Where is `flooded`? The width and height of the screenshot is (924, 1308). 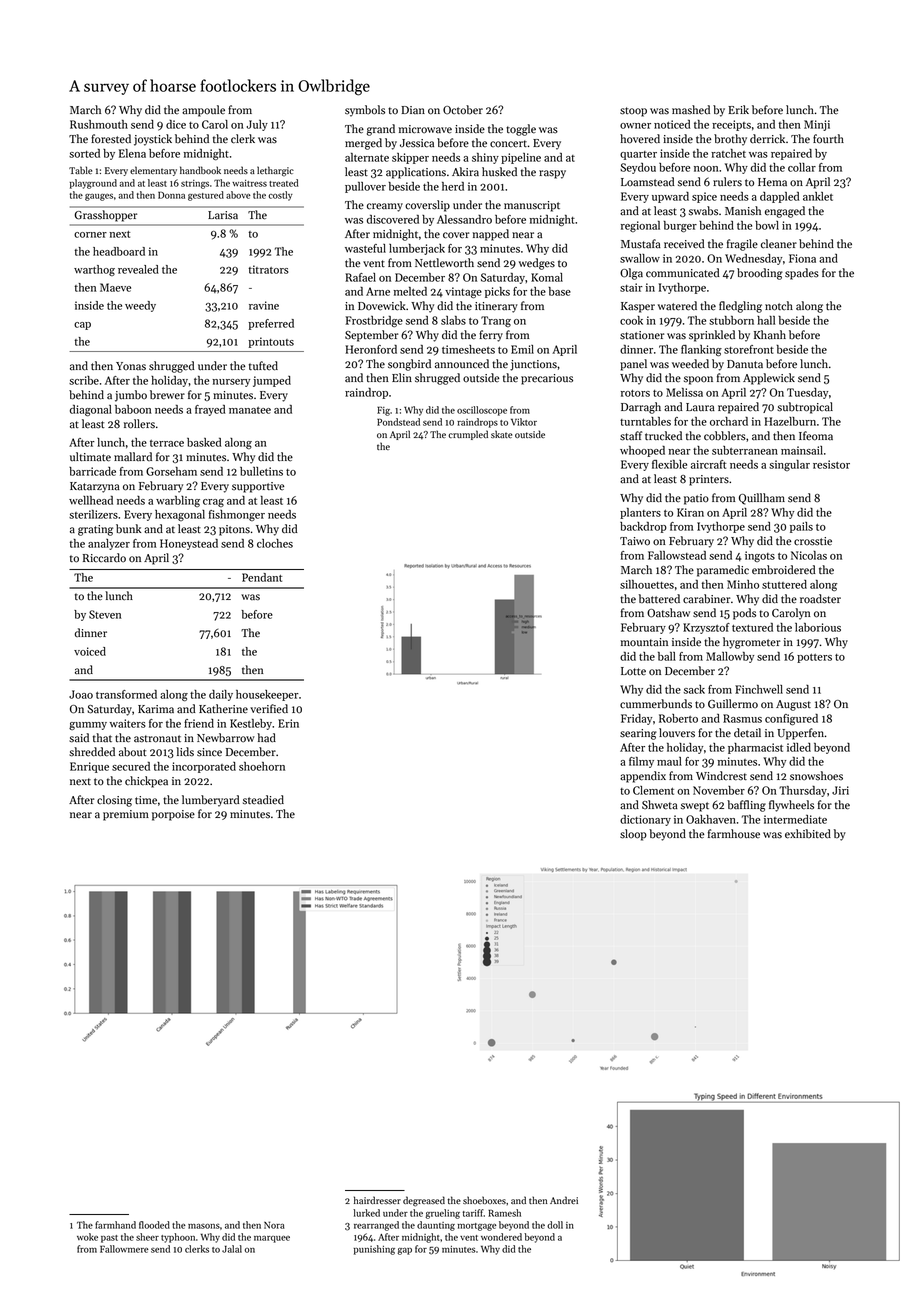 flooded is located at coordinates (154, 1225).
